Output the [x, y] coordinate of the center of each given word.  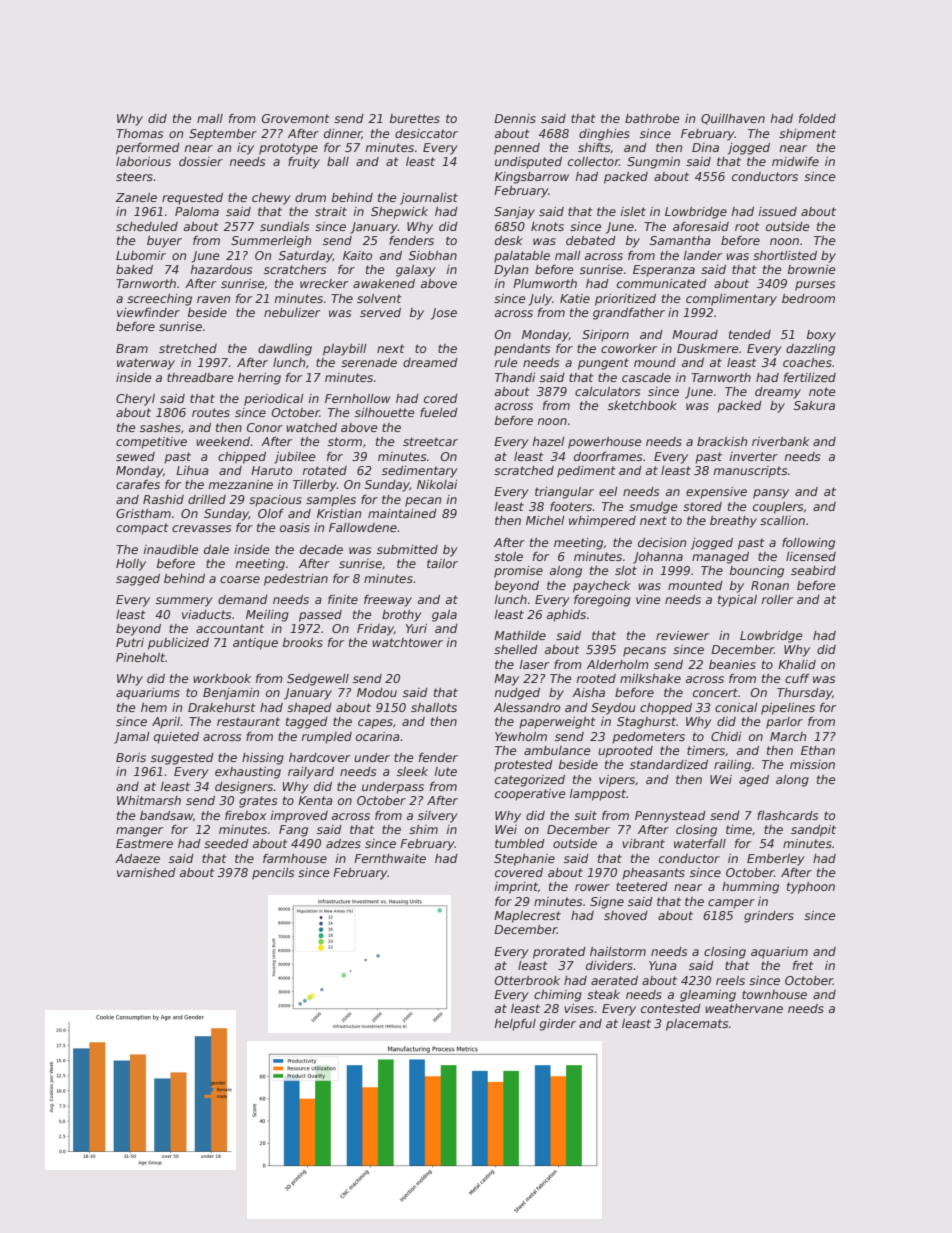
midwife [795, 161]
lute [445, 771]
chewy [271, 199]
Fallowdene [363, 527]
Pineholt [140, 657]
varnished [146, 872]
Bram [132, 348]
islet [633, 211]
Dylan [511, 271]
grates [258, 802]
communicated [662, 283]
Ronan [770, 585]
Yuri [416, 628]
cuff [797, 678]
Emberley [776, 860]
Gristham [143, 513]
